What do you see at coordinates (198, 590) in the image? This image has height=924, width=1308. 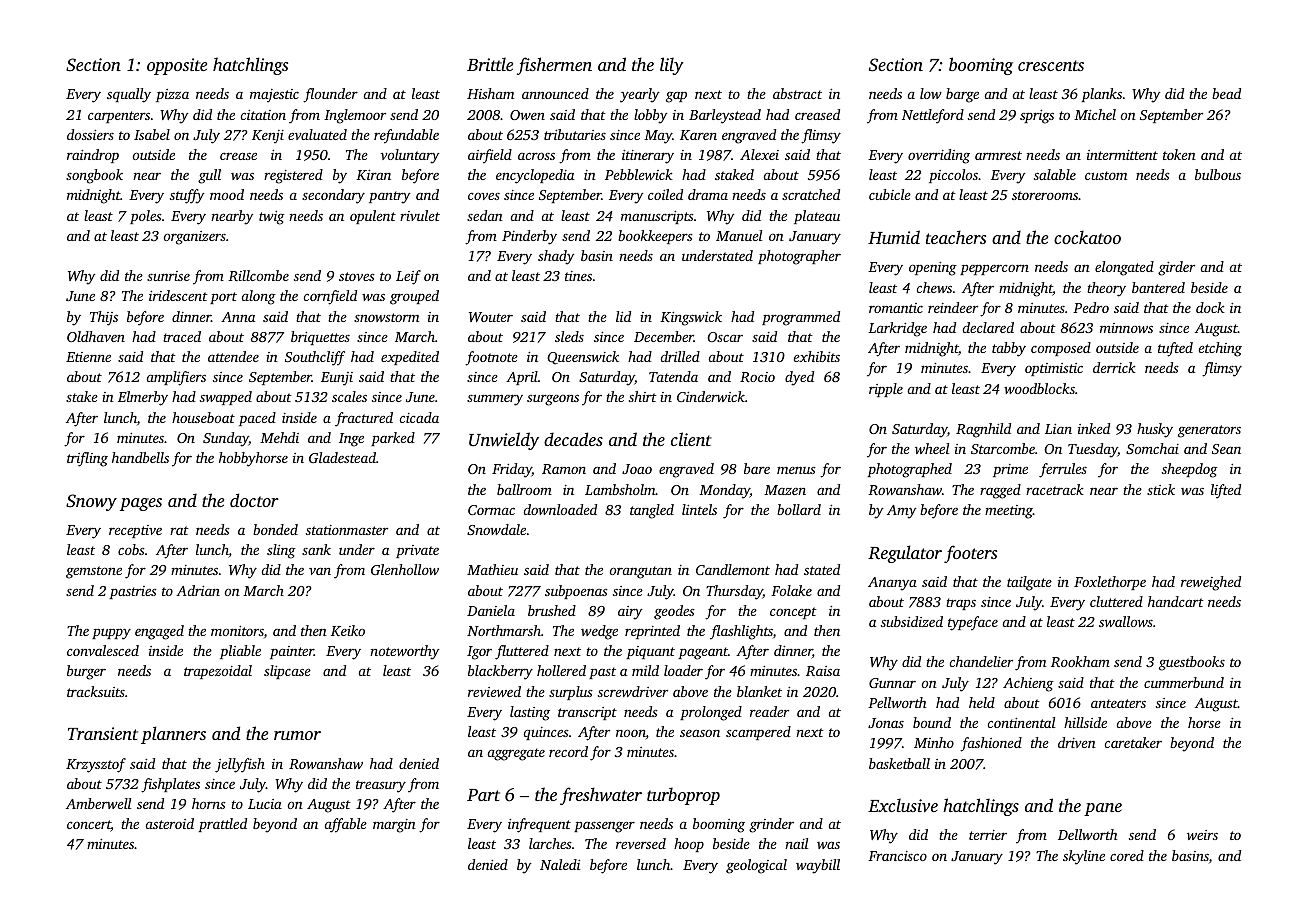 I see `Adrian` at bounding box center [198, 590].
